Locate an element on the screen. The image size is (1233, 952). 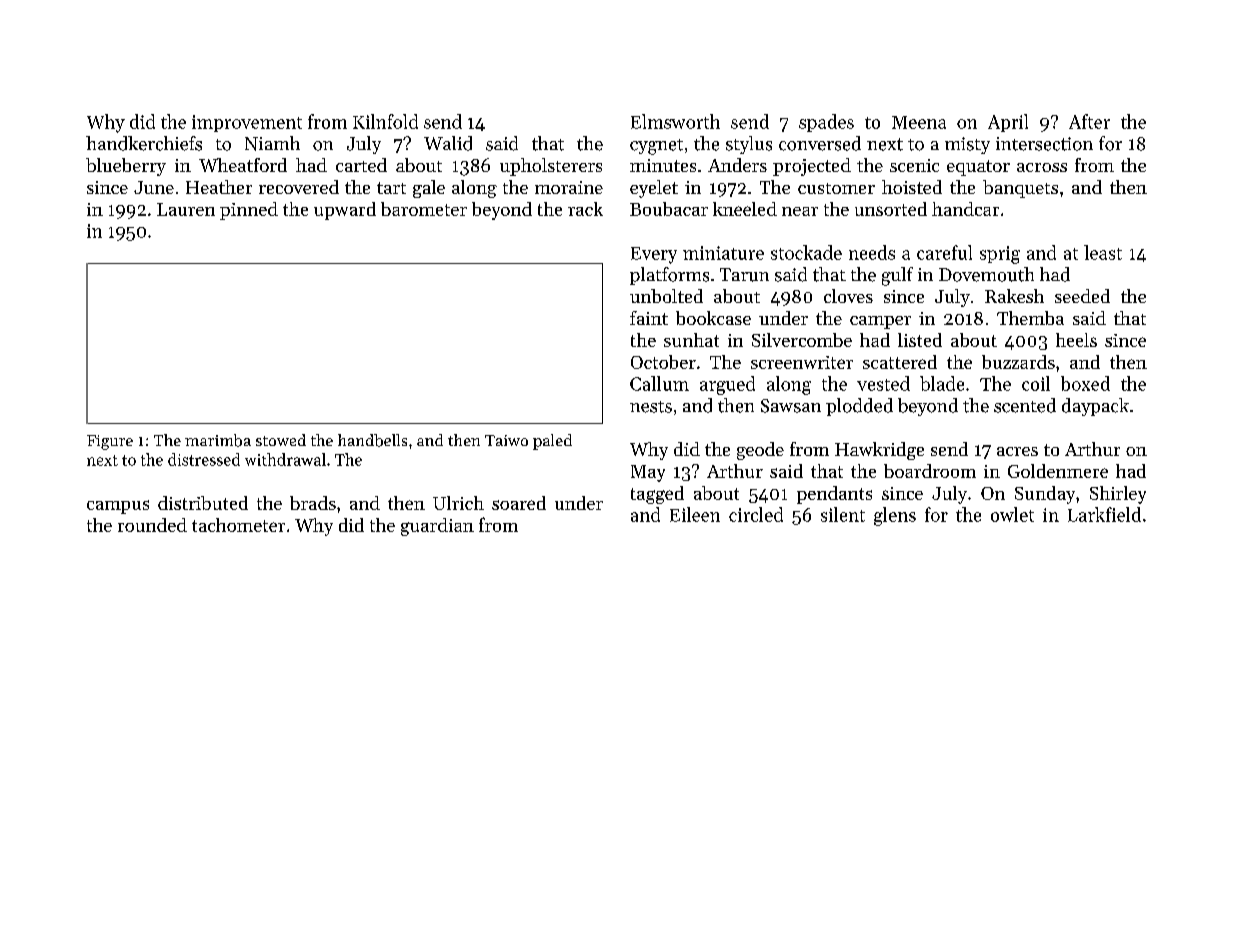
Figure is located at coordinates (110, 442).
